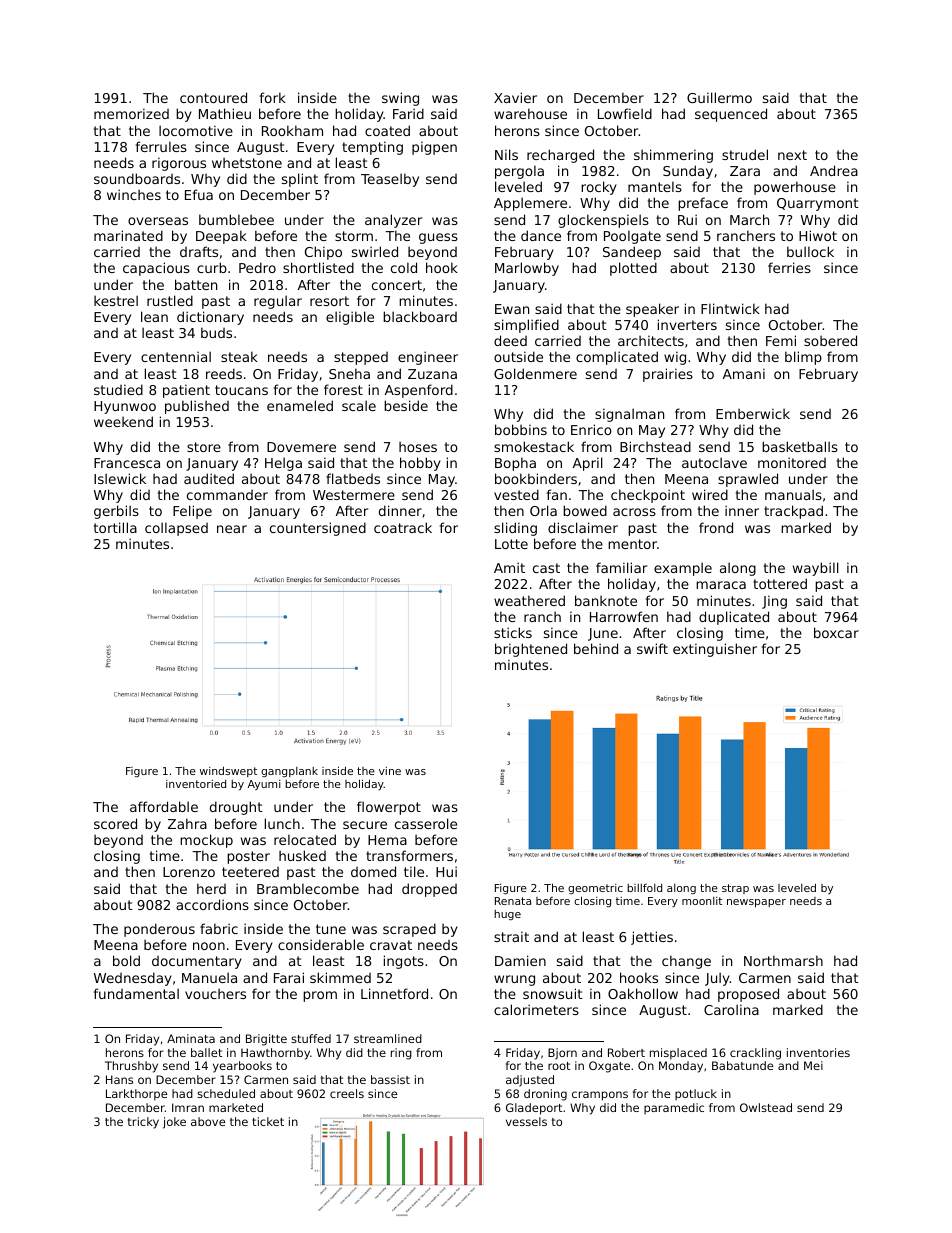 The width and height of the image is (952, 1233). Describe the element at coordinates (652, 648) in the image. I see `swift` at that location.
